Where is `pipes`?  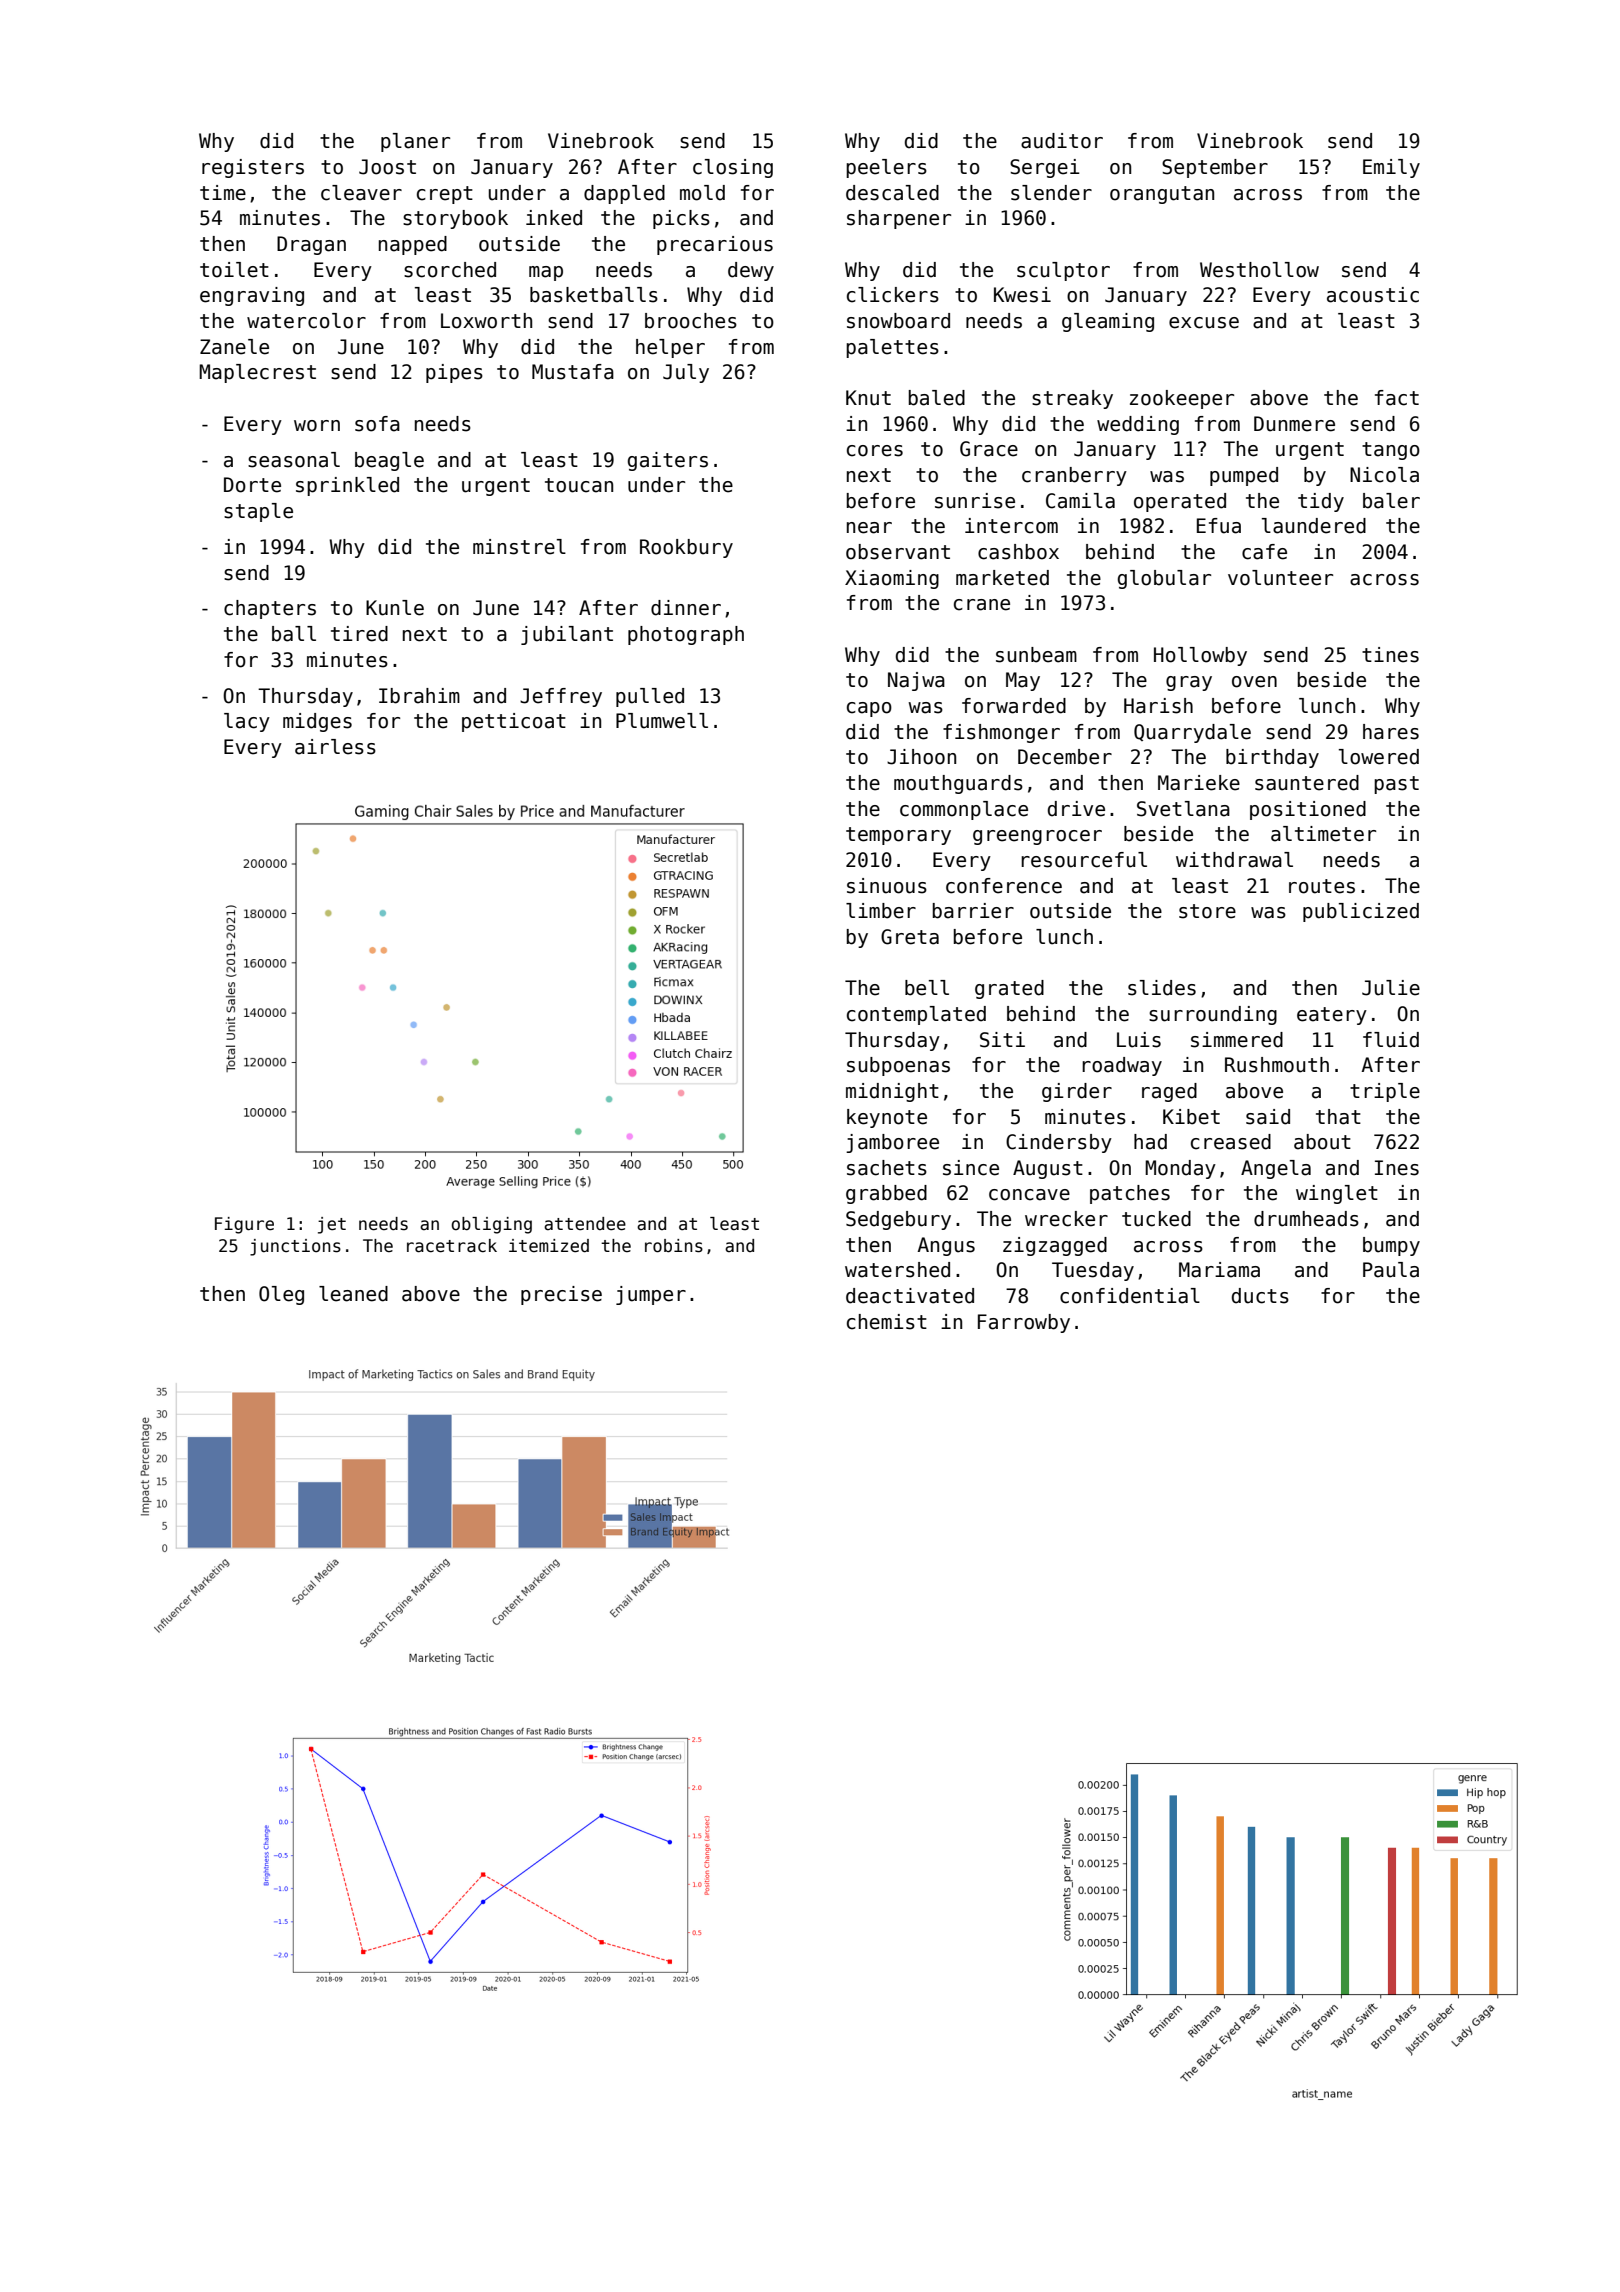 pipes is located at coordinates (454, 373).
